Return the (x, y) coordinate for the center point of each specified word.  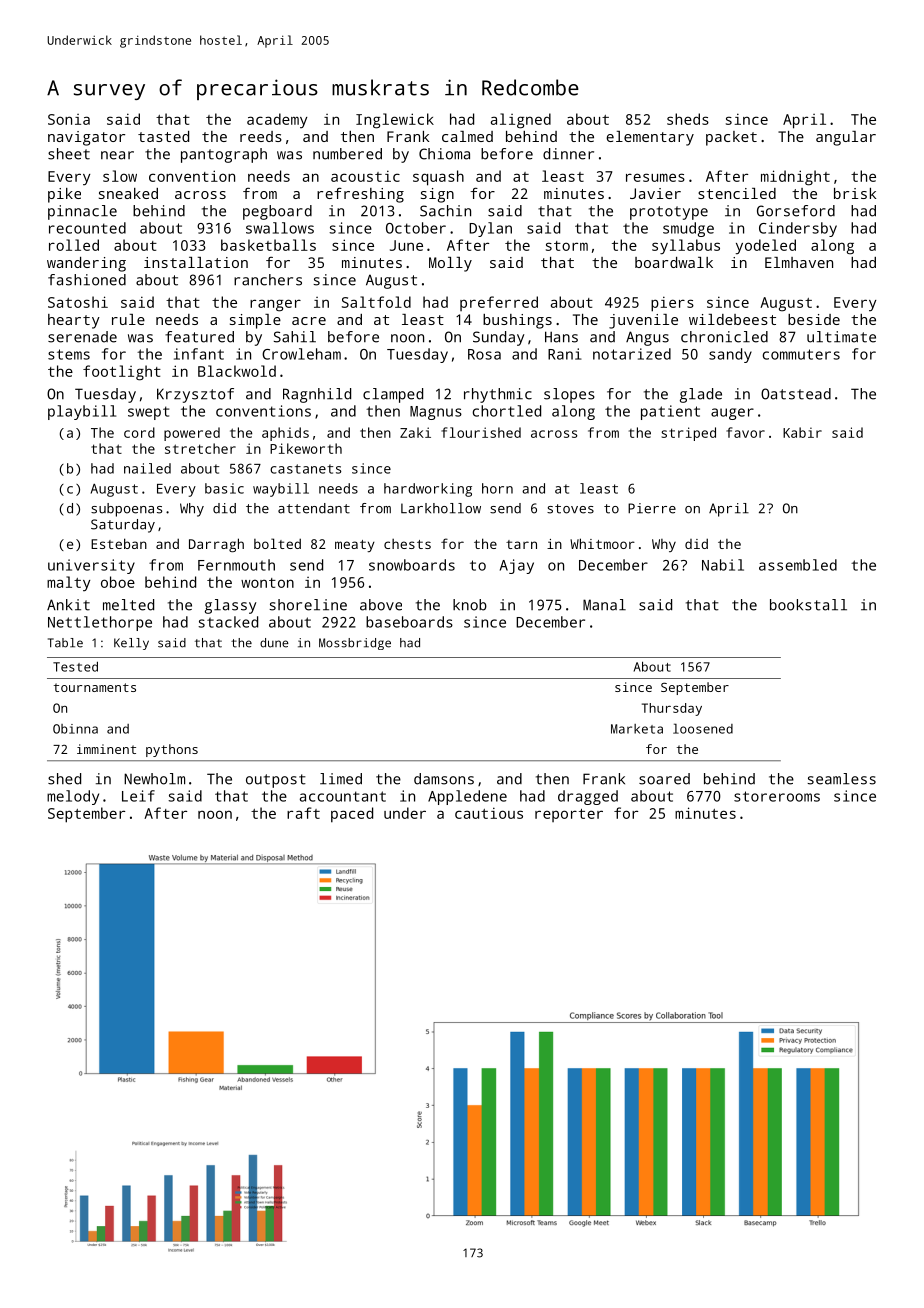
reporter (569, 815)
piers (672, 304)
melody (73, 797)
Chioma (444, 154)
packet (731, 138)
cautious (489, 813)
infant (199, 354)
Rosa (484, 354)
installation (196, 262)
